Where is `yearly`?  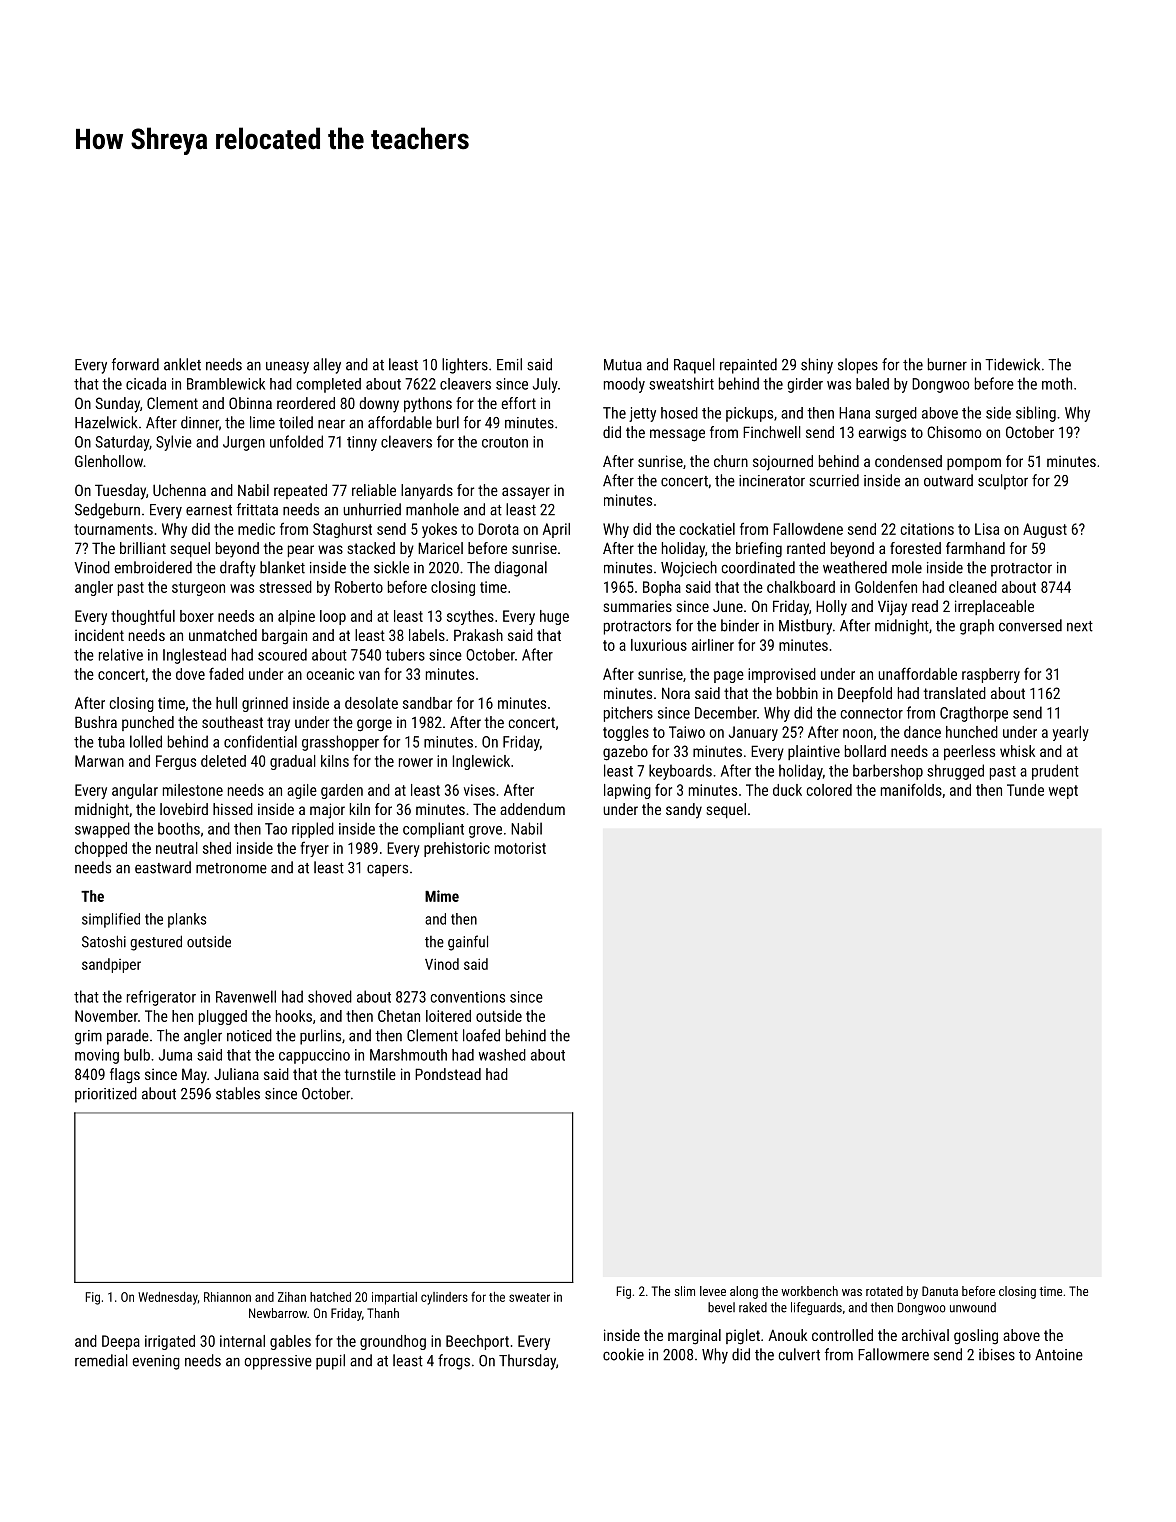
yearly is located at coordinates (1071, 733).
